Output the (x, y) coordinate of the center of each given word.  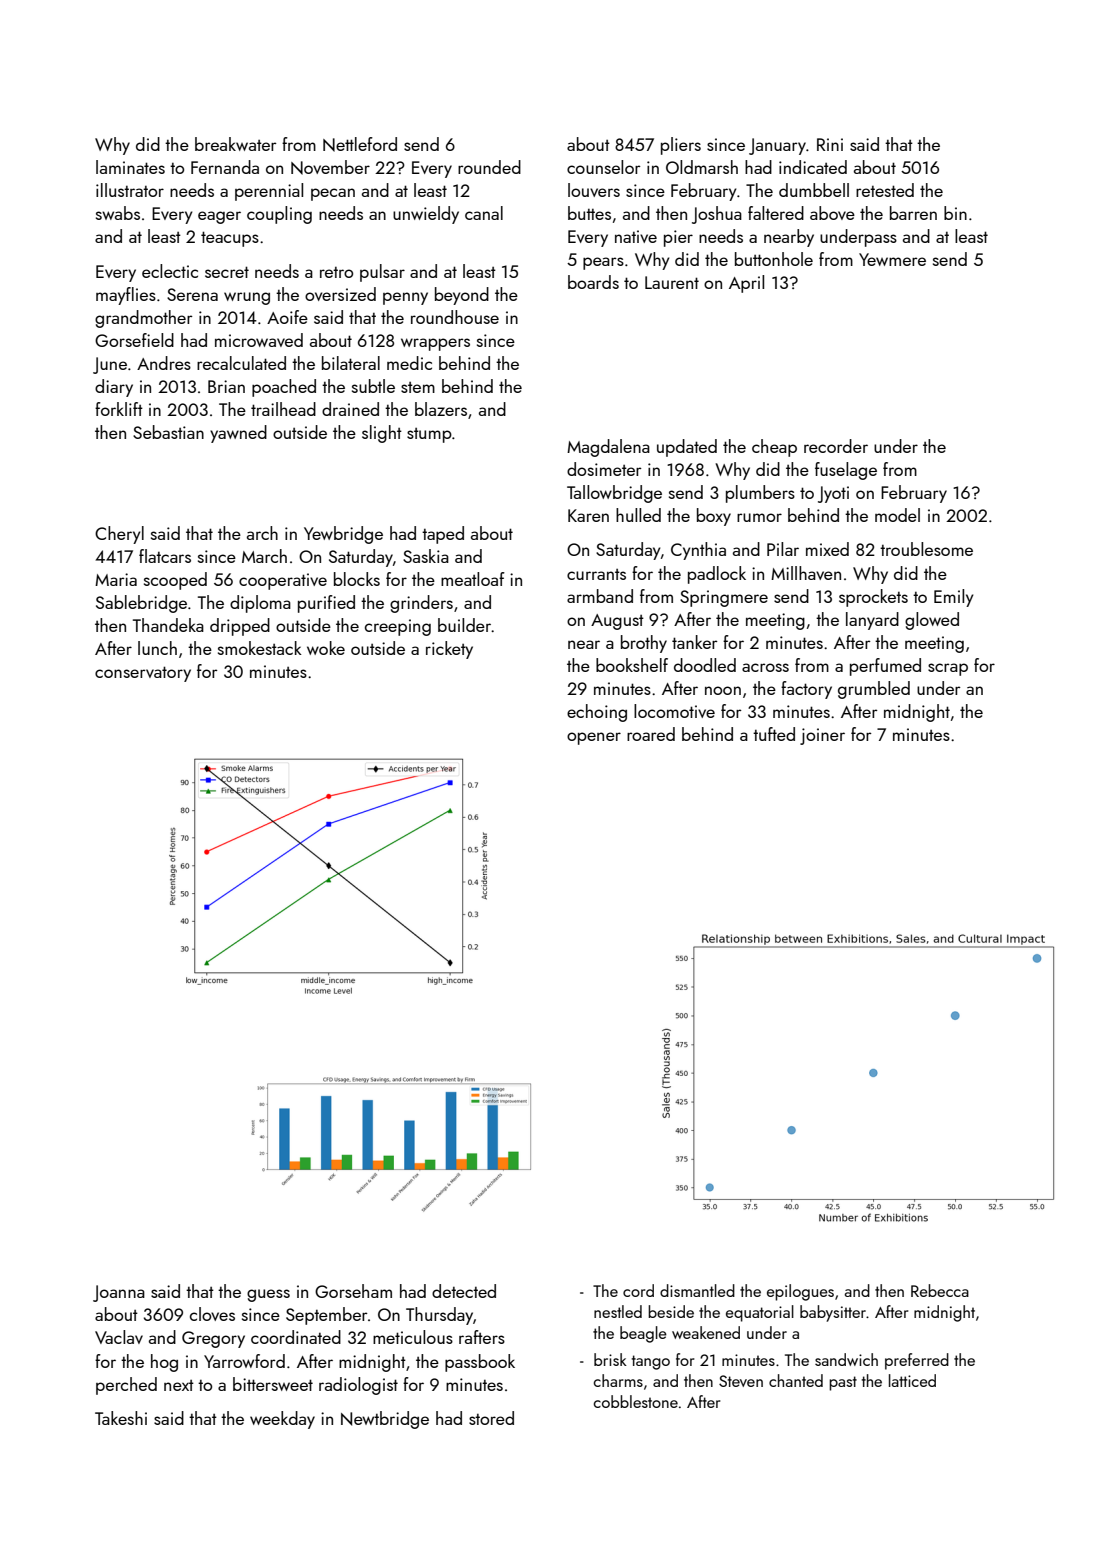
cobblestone (636, 1401)
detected (464, 1291)
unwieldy (426, 215)
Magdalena (608, 448)
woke (326, 648)
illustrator (130, 190)
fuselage (846, 471)
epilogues (800, 1292)
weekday (282, 1420)
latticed (912, 1380)
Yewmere (892, 259)
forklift (119, 409)
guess (268, 1295)
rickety (449, 650)
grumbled (874, 690)
